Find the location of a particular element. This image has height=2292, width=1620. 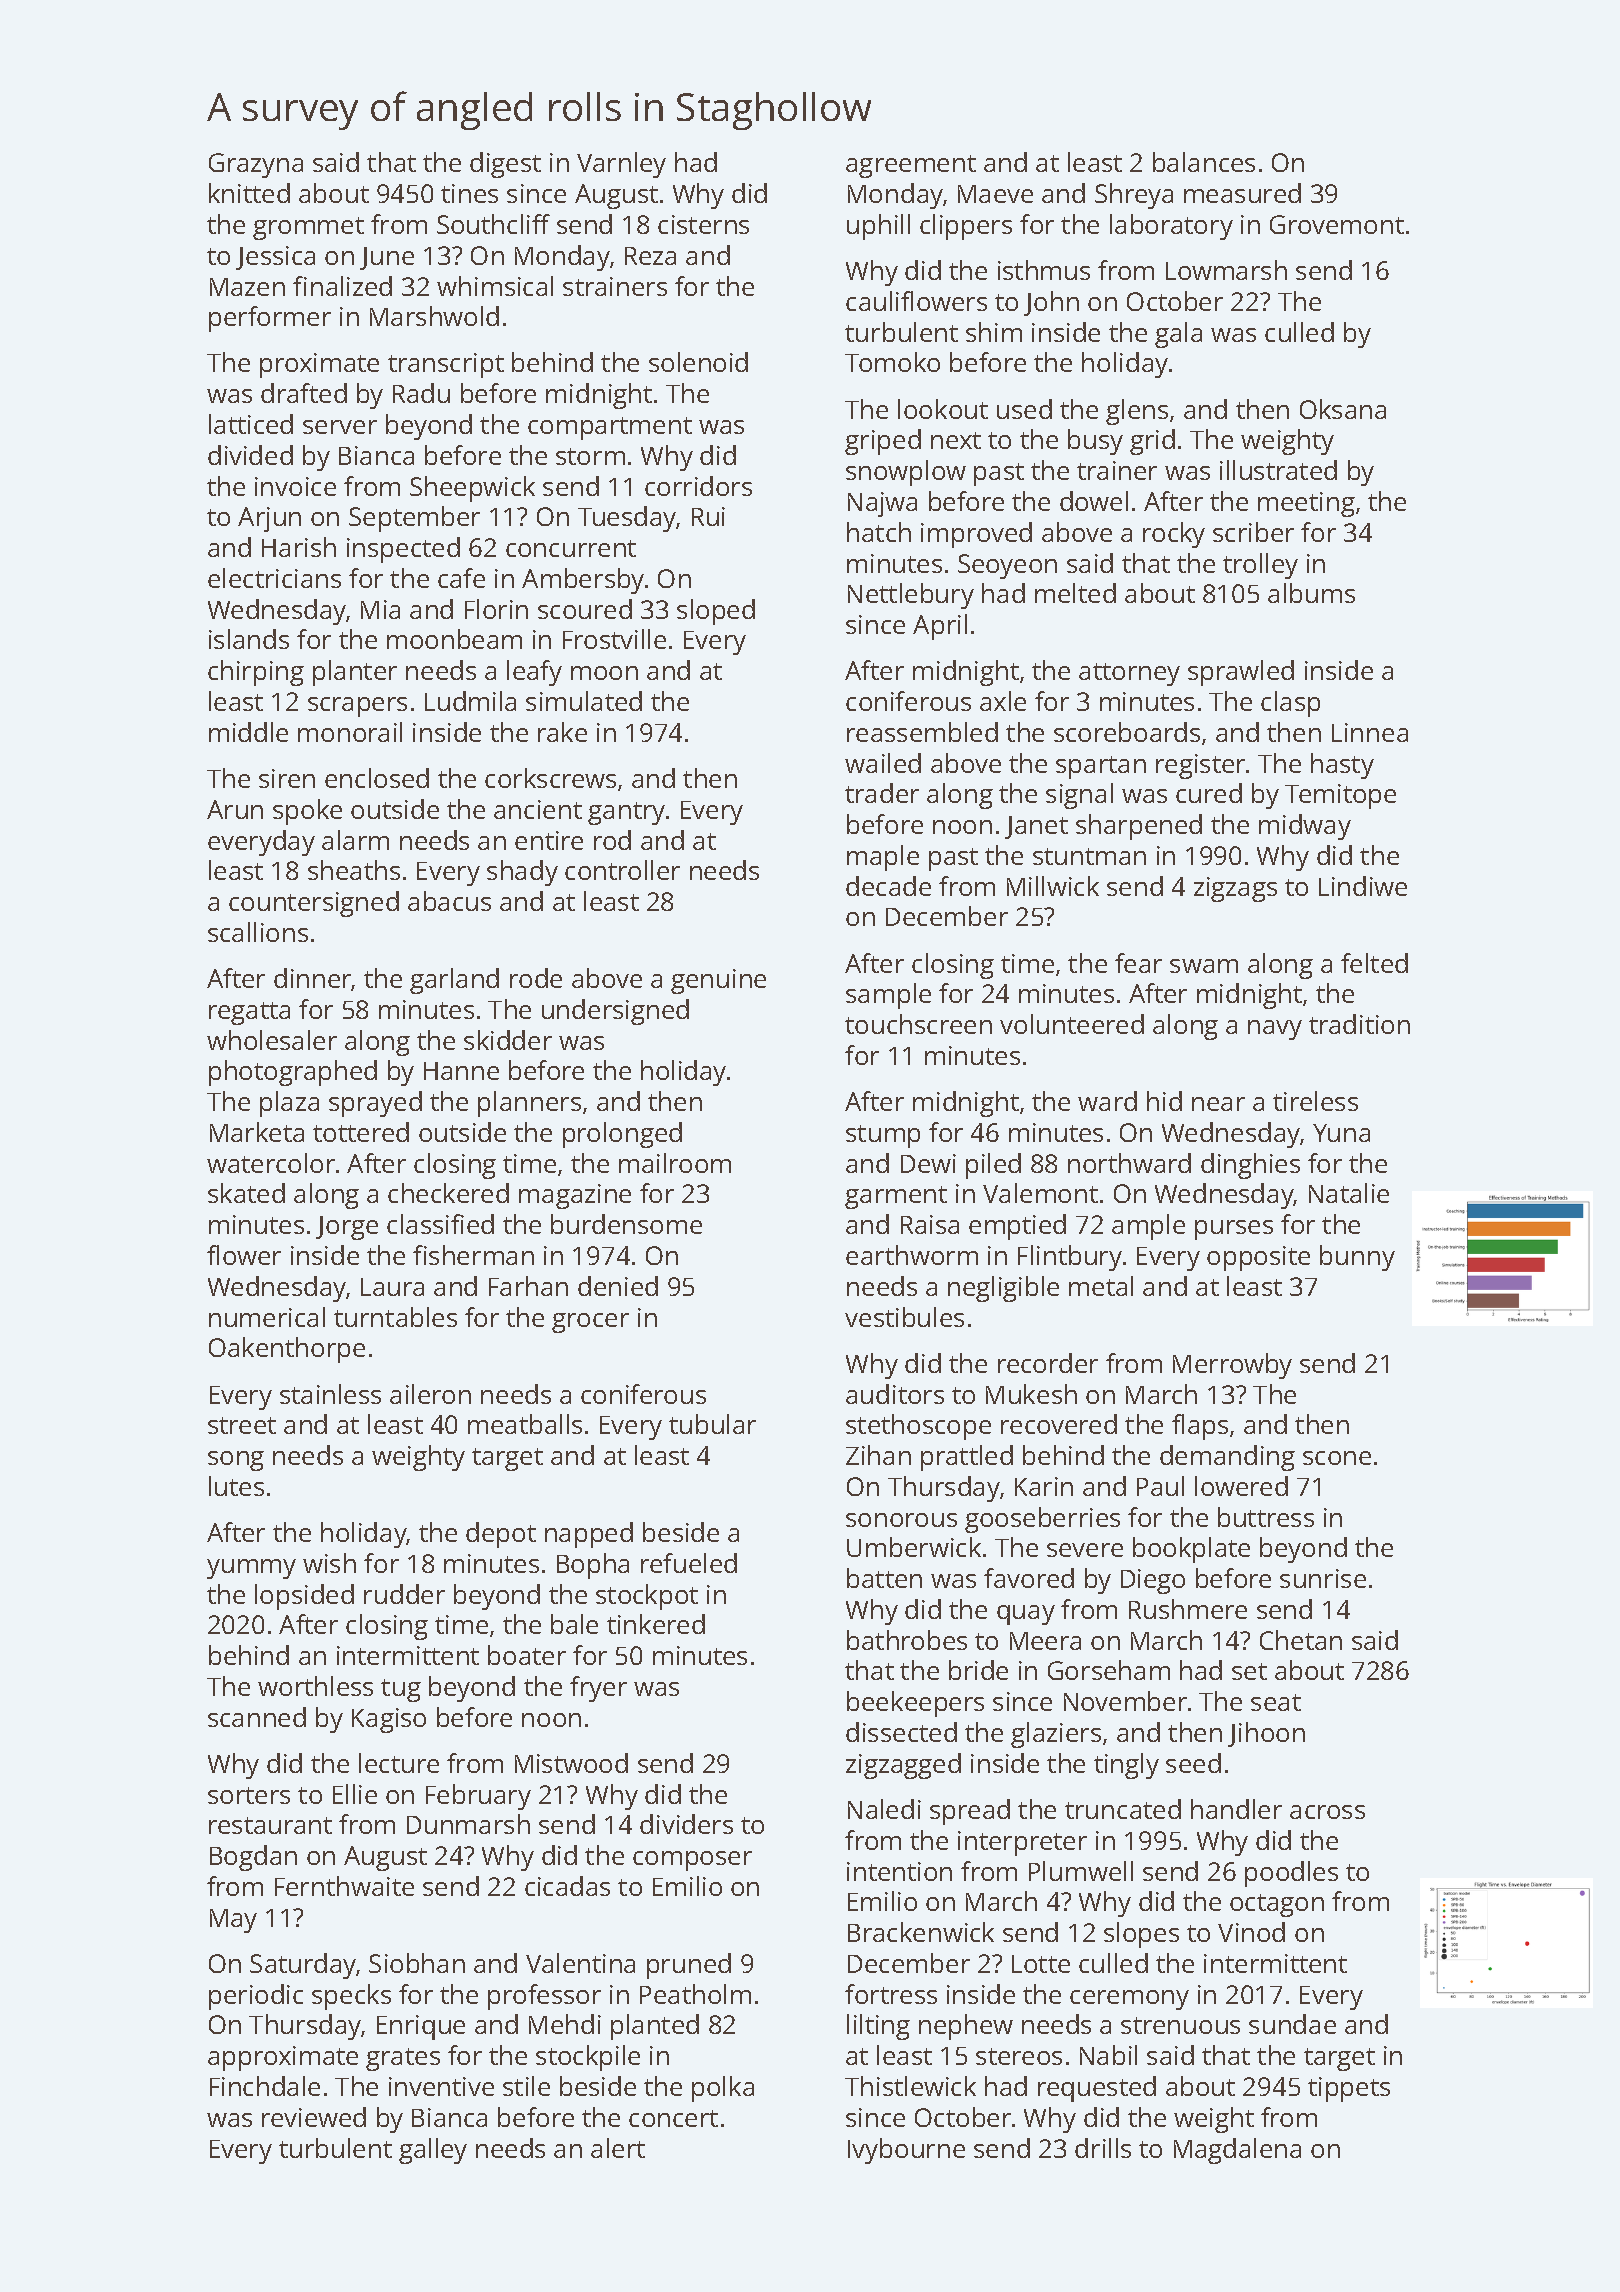

batten is located at coordinates (884, 1578).
